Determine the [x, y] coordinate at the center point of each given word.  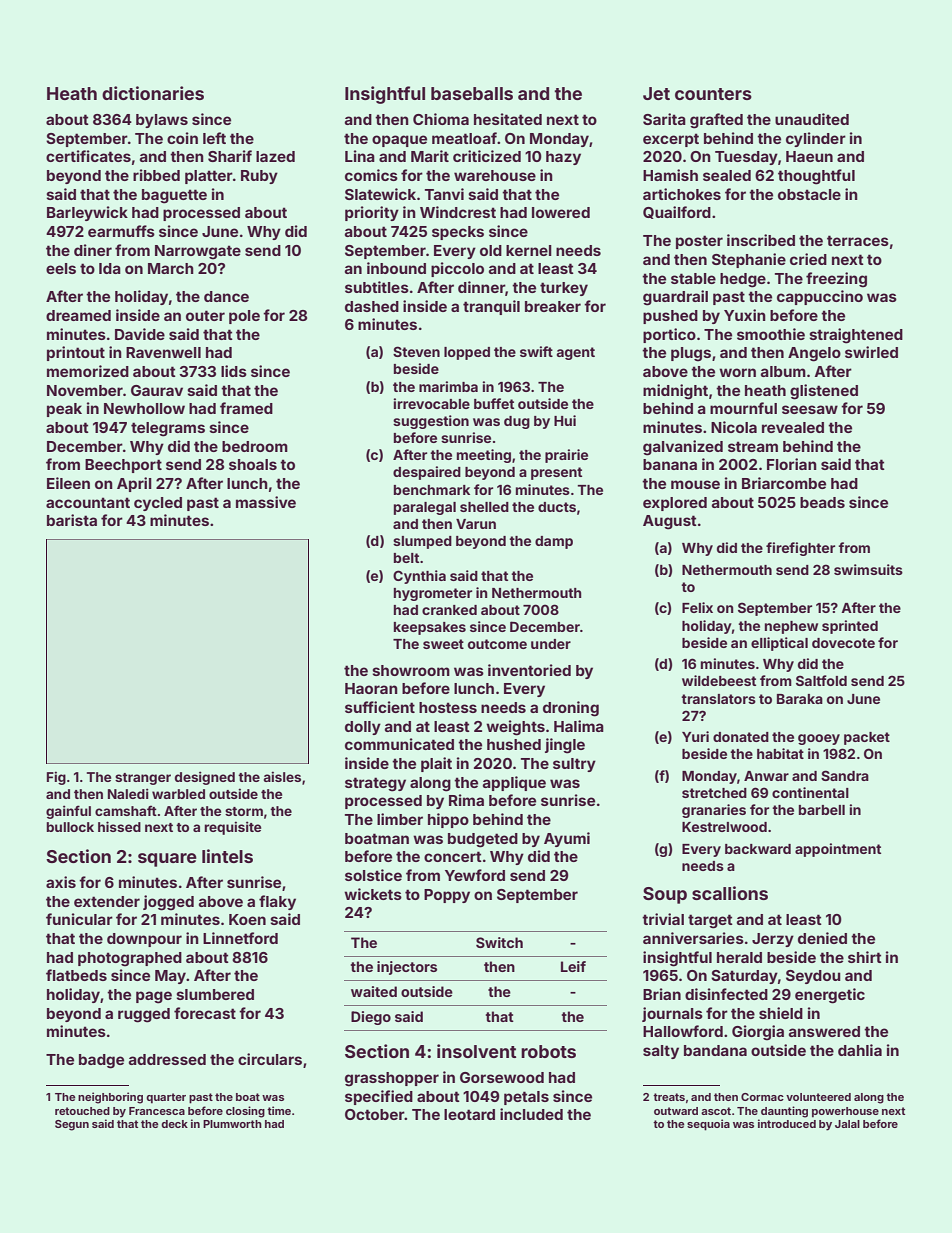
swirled [871, 352]
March [171, 268]
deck [174, 1124]
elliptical [779, 644]
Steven [416, 351]
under [551, 644]
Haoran [371, 688]
